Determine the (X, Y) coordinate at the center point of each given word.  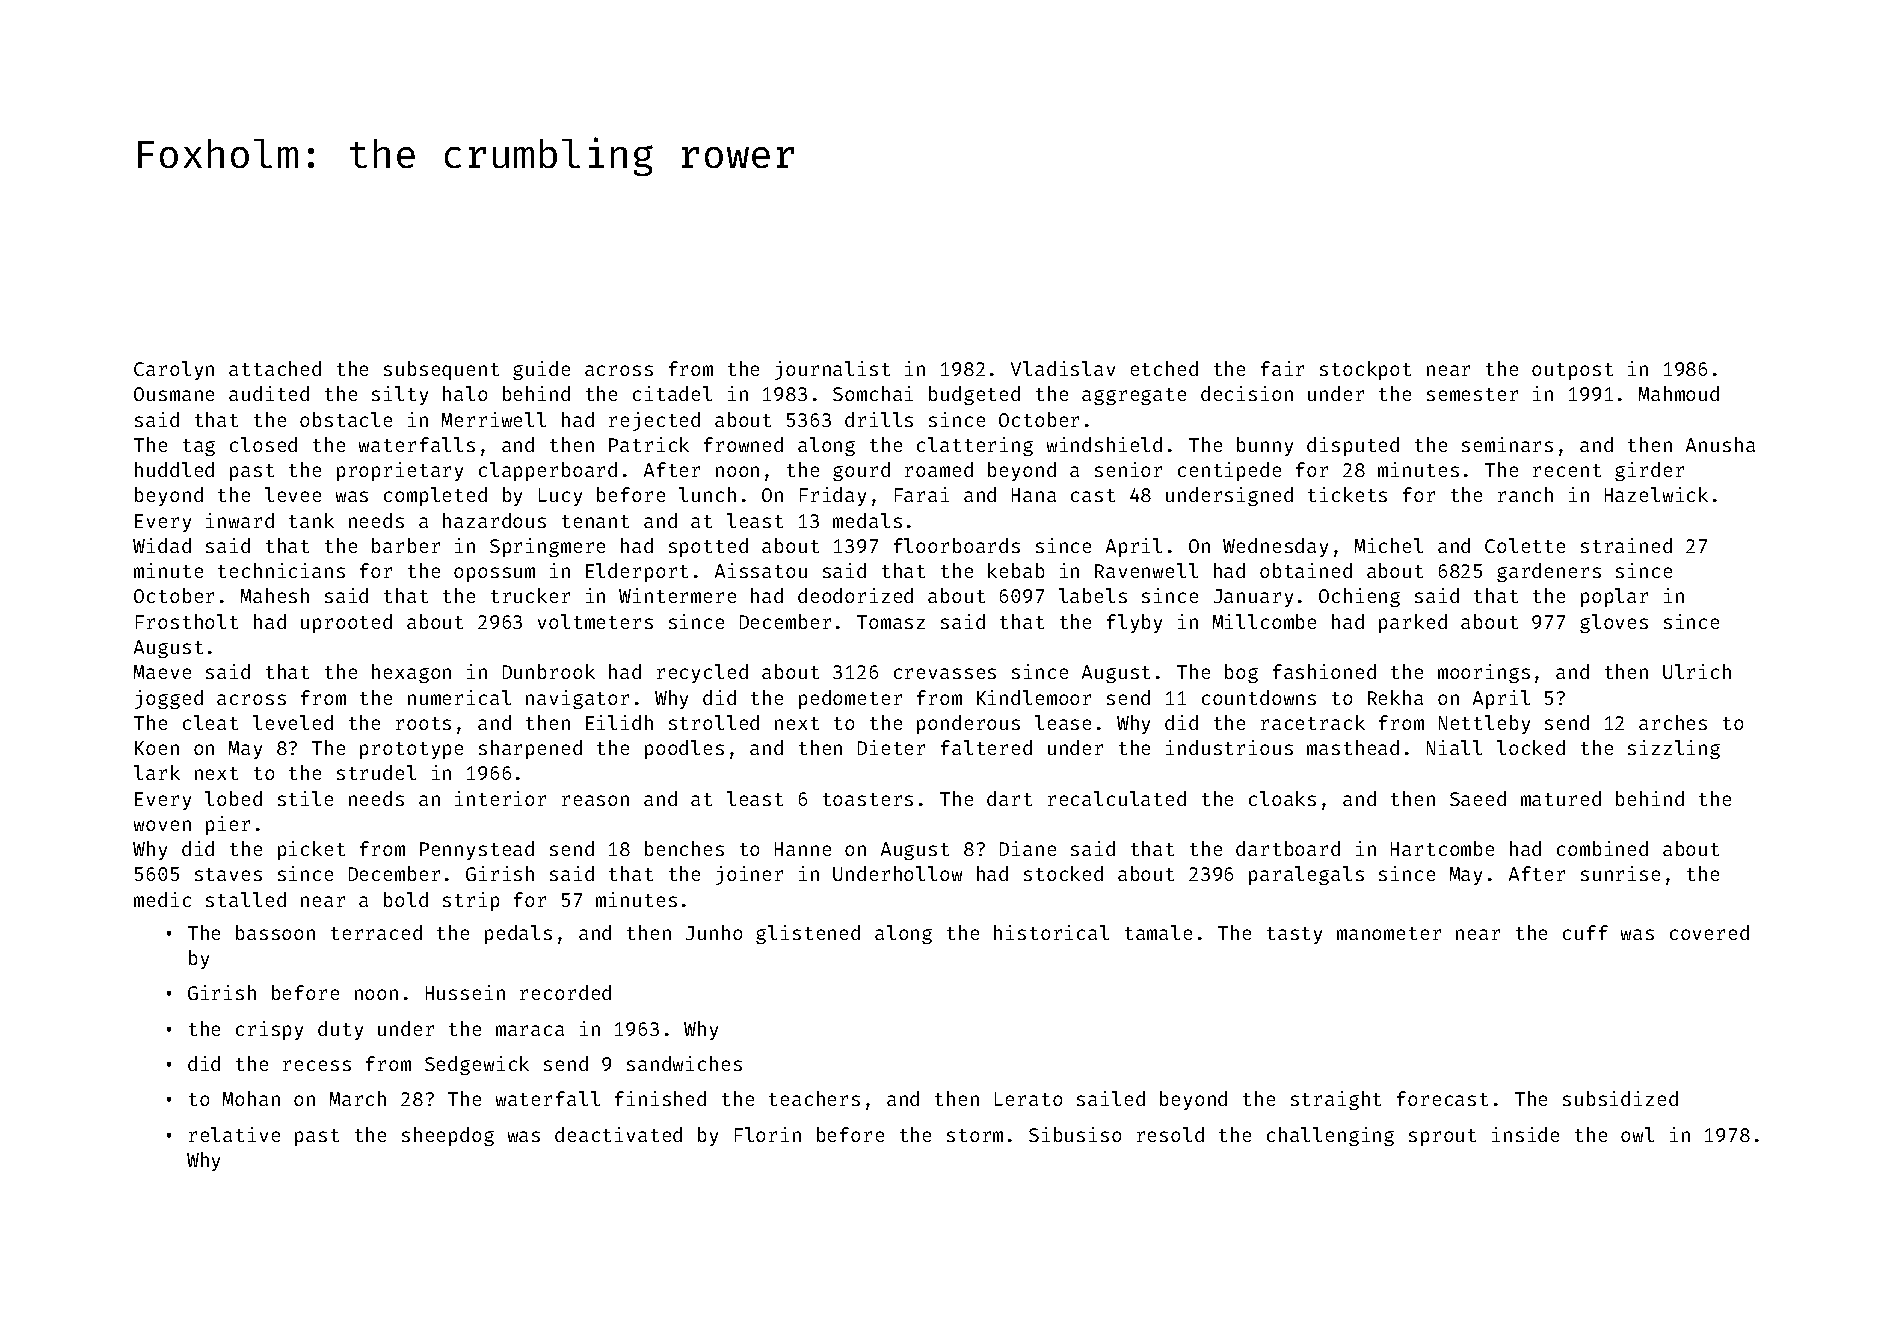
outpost (1572, 371)
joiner (749, 875)
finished (660, 1098)
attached (275, 368)
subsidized (1620, 1098)
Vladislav (1063, 368)
